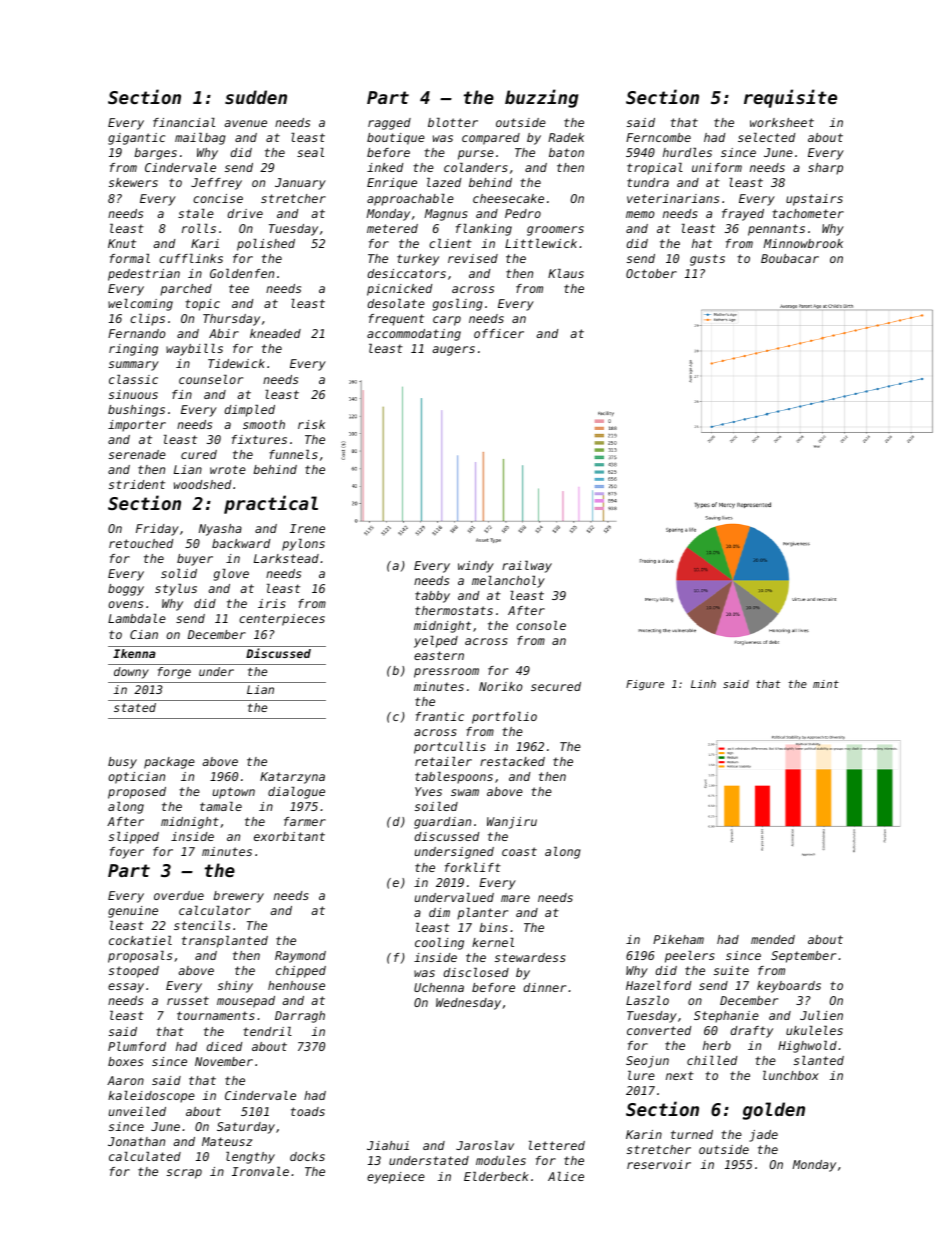  What do you see at coordinates (184, 1174) in the document?
I see `scrap` at bounding box center [184, 1174].
